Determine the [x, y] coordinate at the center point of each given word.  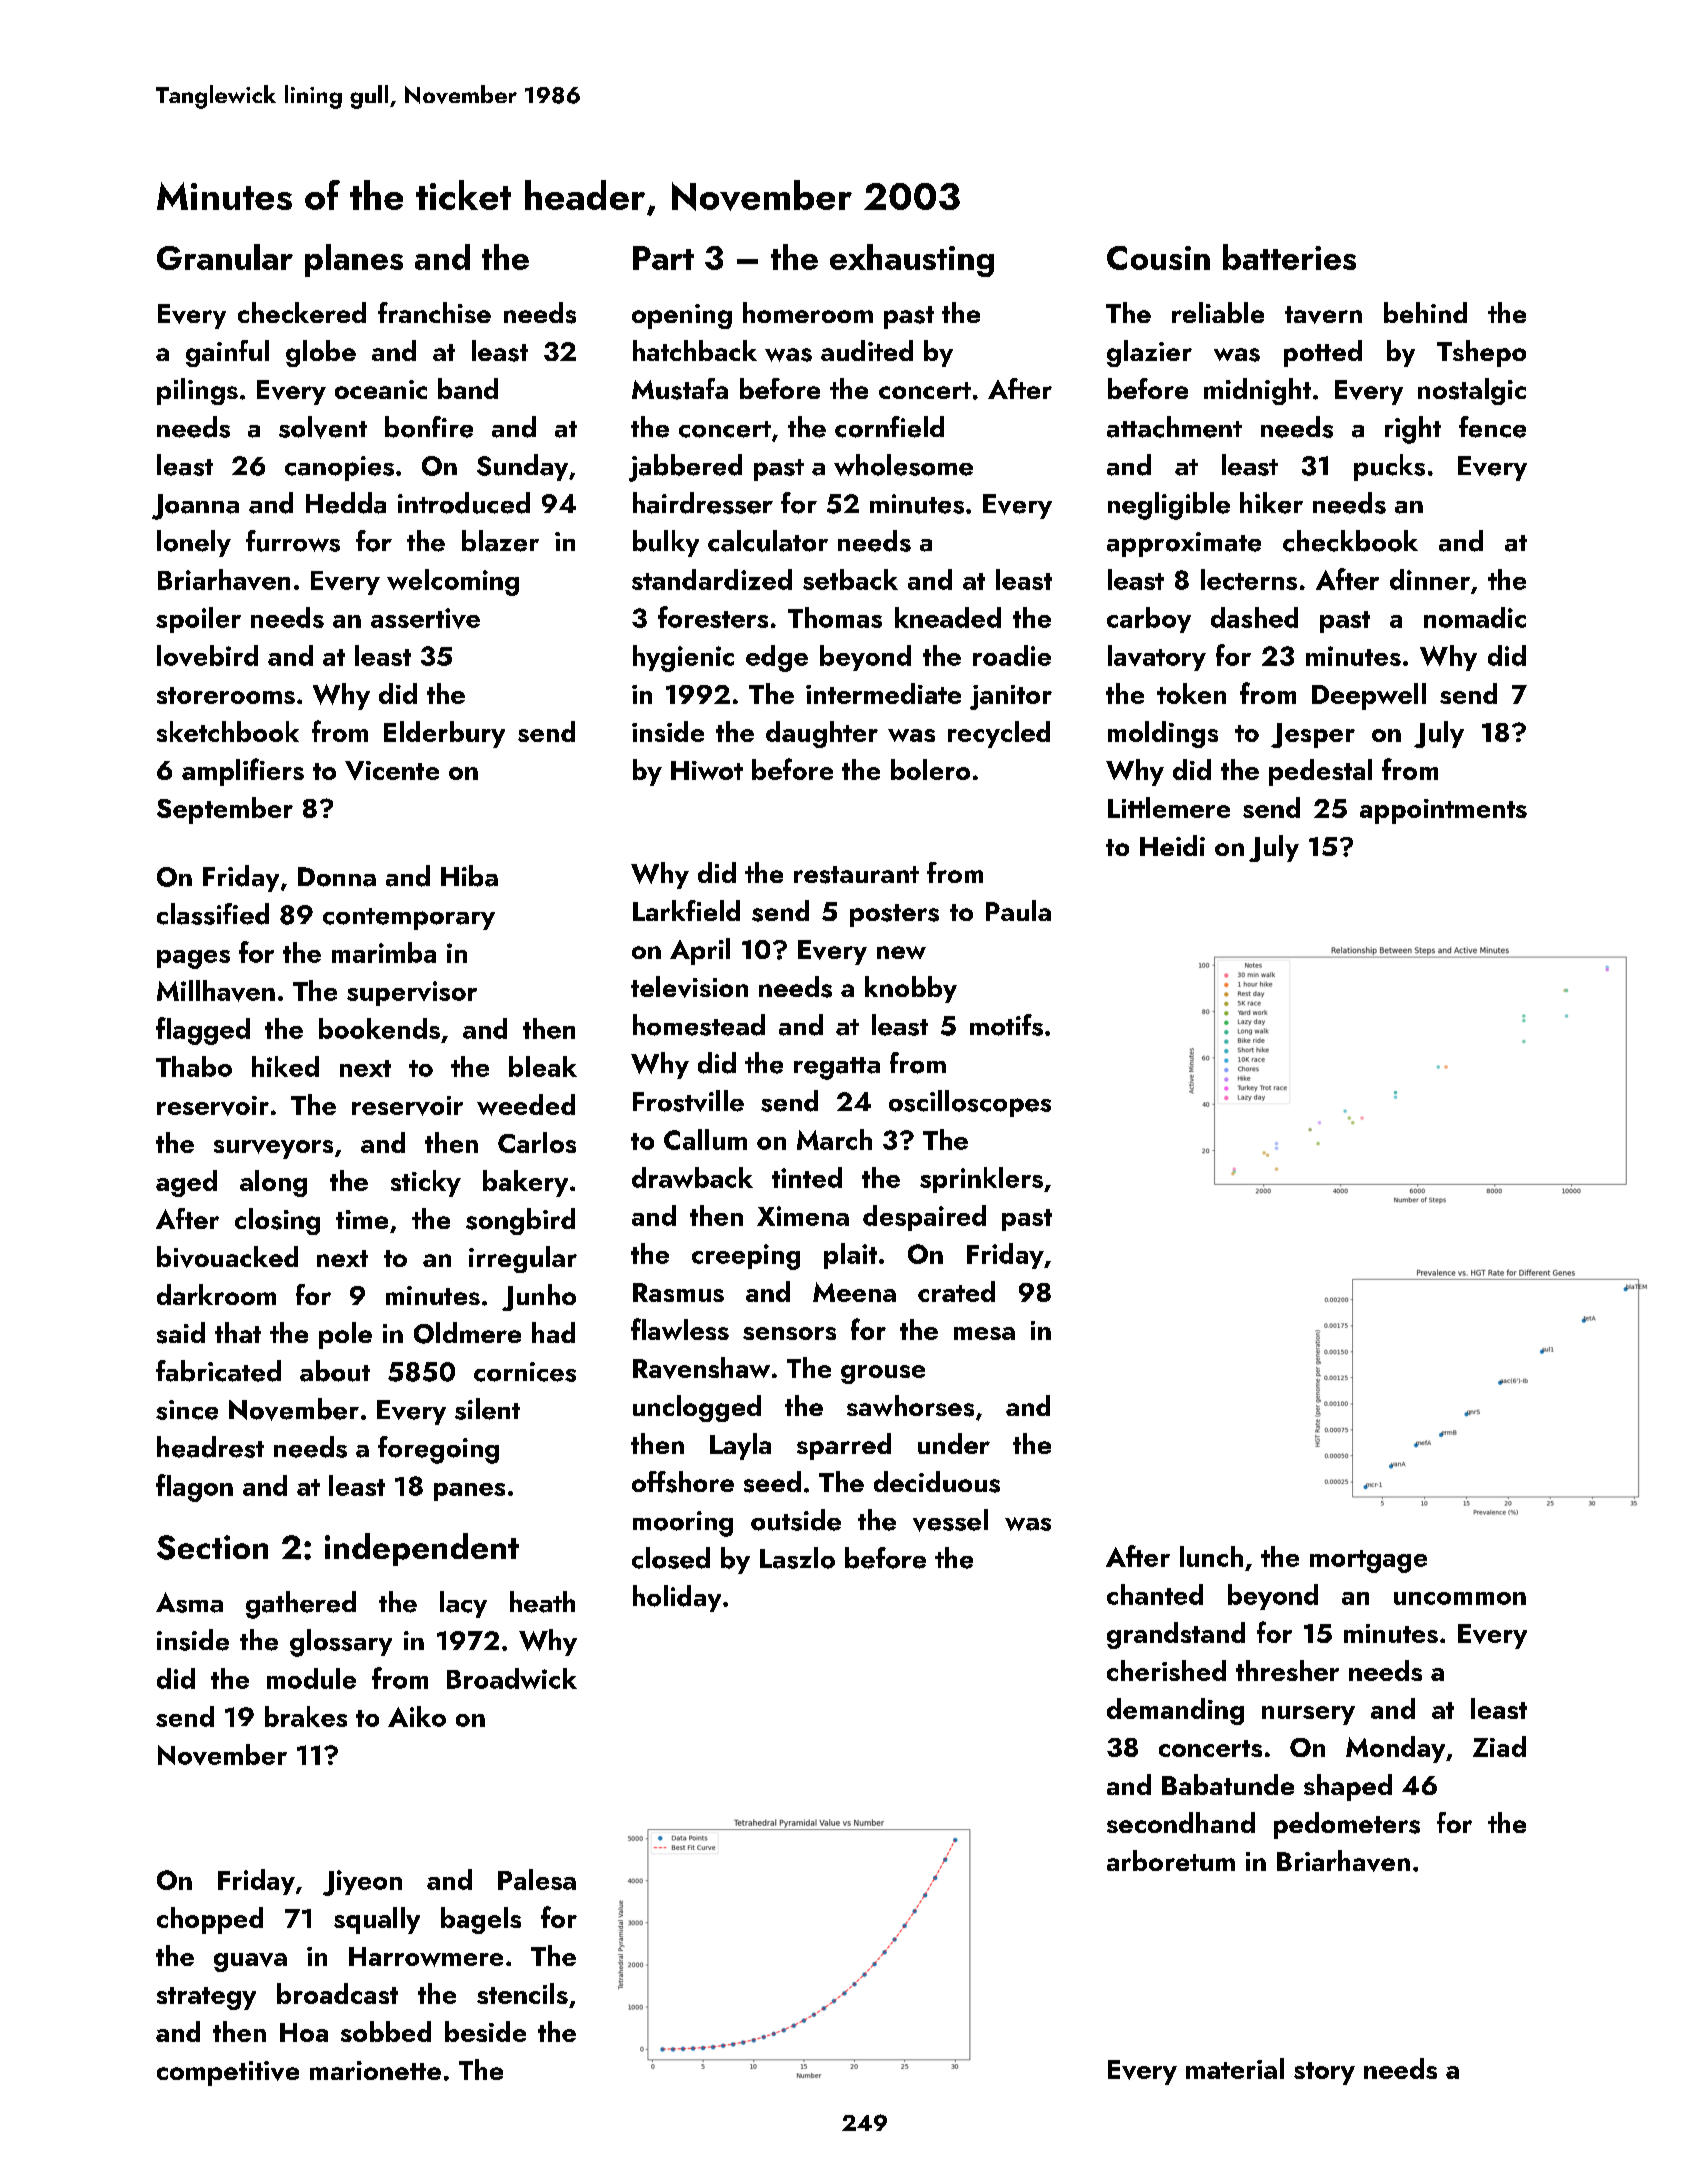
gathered [301, 1605]
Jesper [1313, 735]
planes [354, 260]
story [1324, 2073]
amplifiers [243, 772]
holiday [677, 1598]
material [1235, 2068]
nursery [1308, 1715]
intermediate [883, 693]
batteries [1289, 257]
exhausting [912, 260]
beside [485, 2031]
